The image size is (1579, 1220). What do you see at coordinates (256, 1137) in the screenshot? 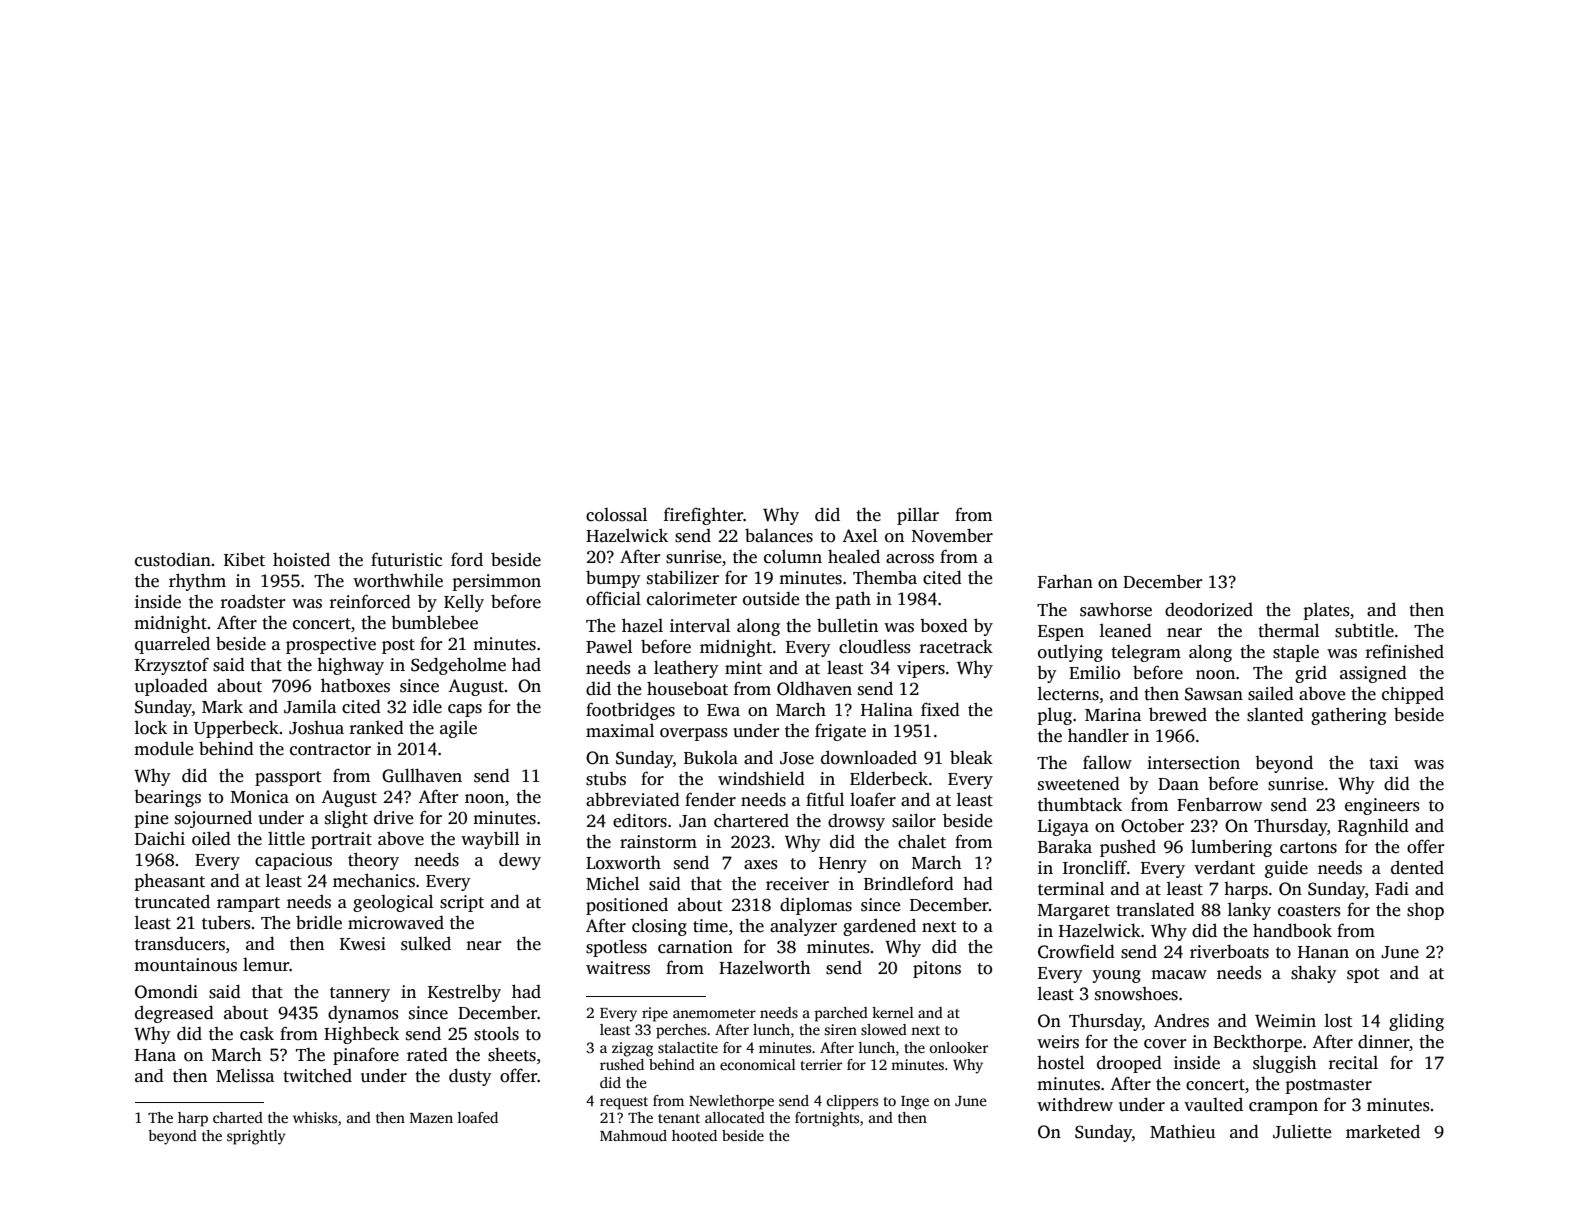
I see `sprightly` at bounding box center [256, 1137].
